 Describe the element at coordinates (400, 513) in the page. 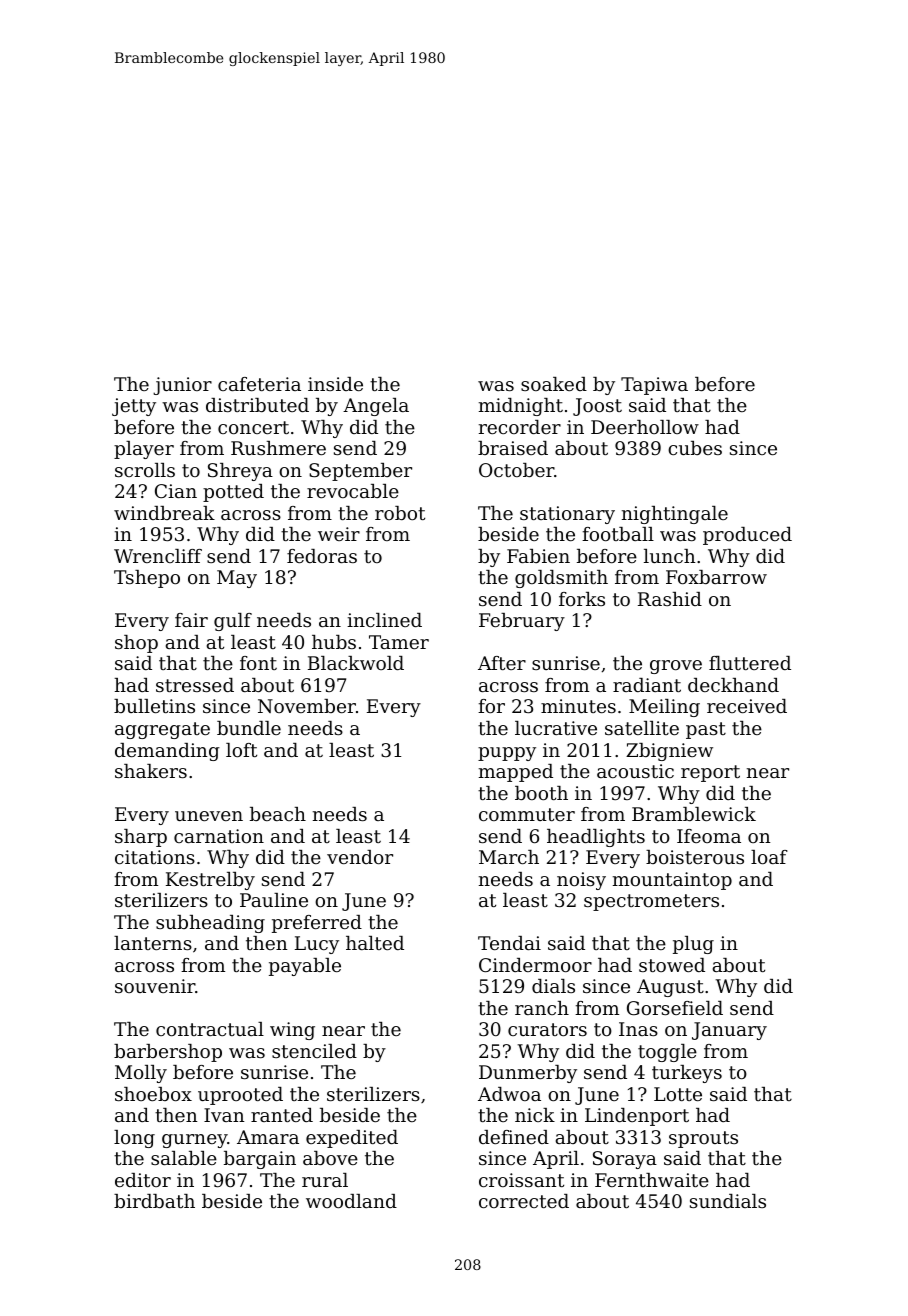

I see `robot` at that location.
